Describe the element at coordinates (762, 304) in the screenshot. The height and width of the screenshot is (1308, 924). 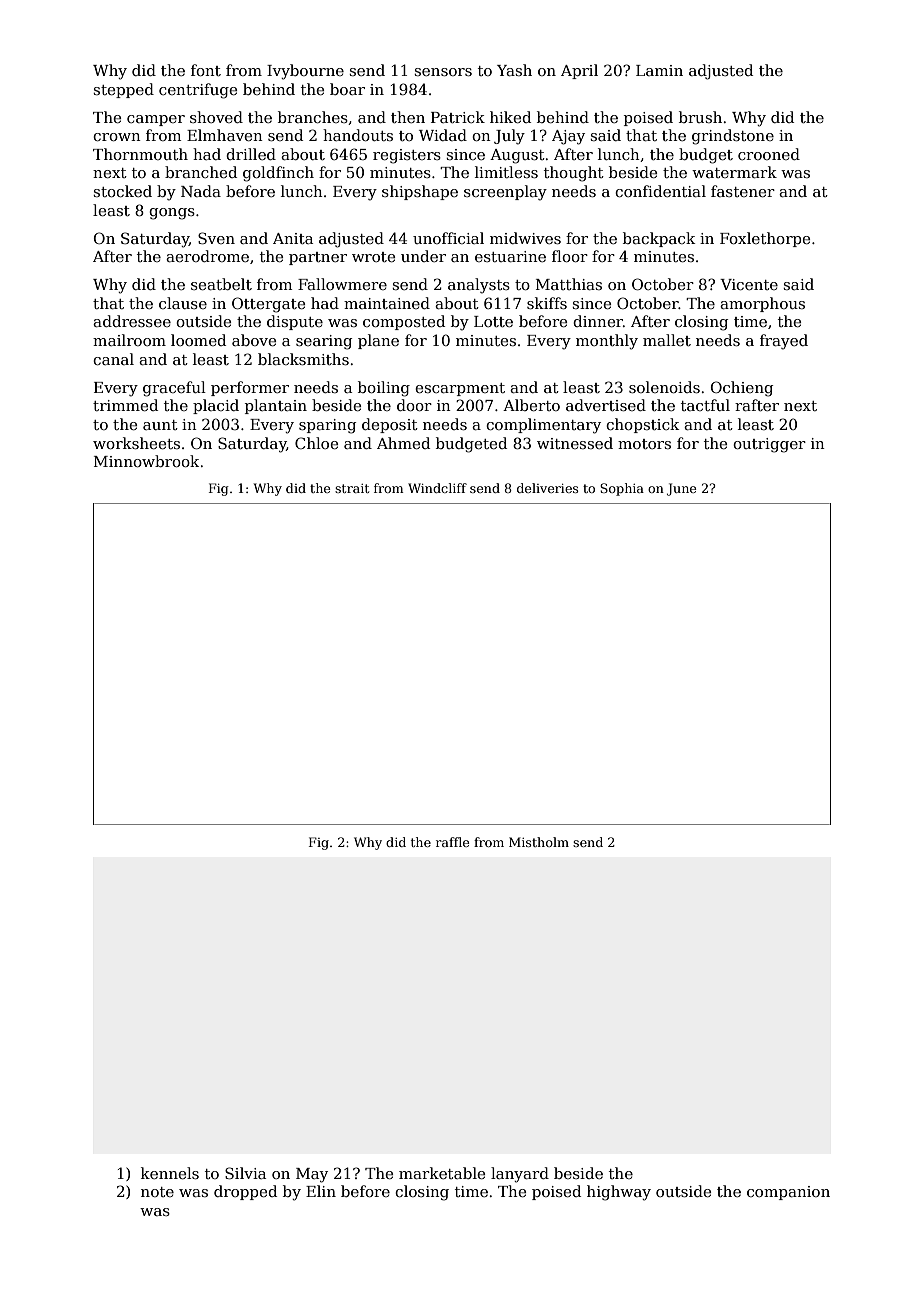
I see `amorphous` at that location.
